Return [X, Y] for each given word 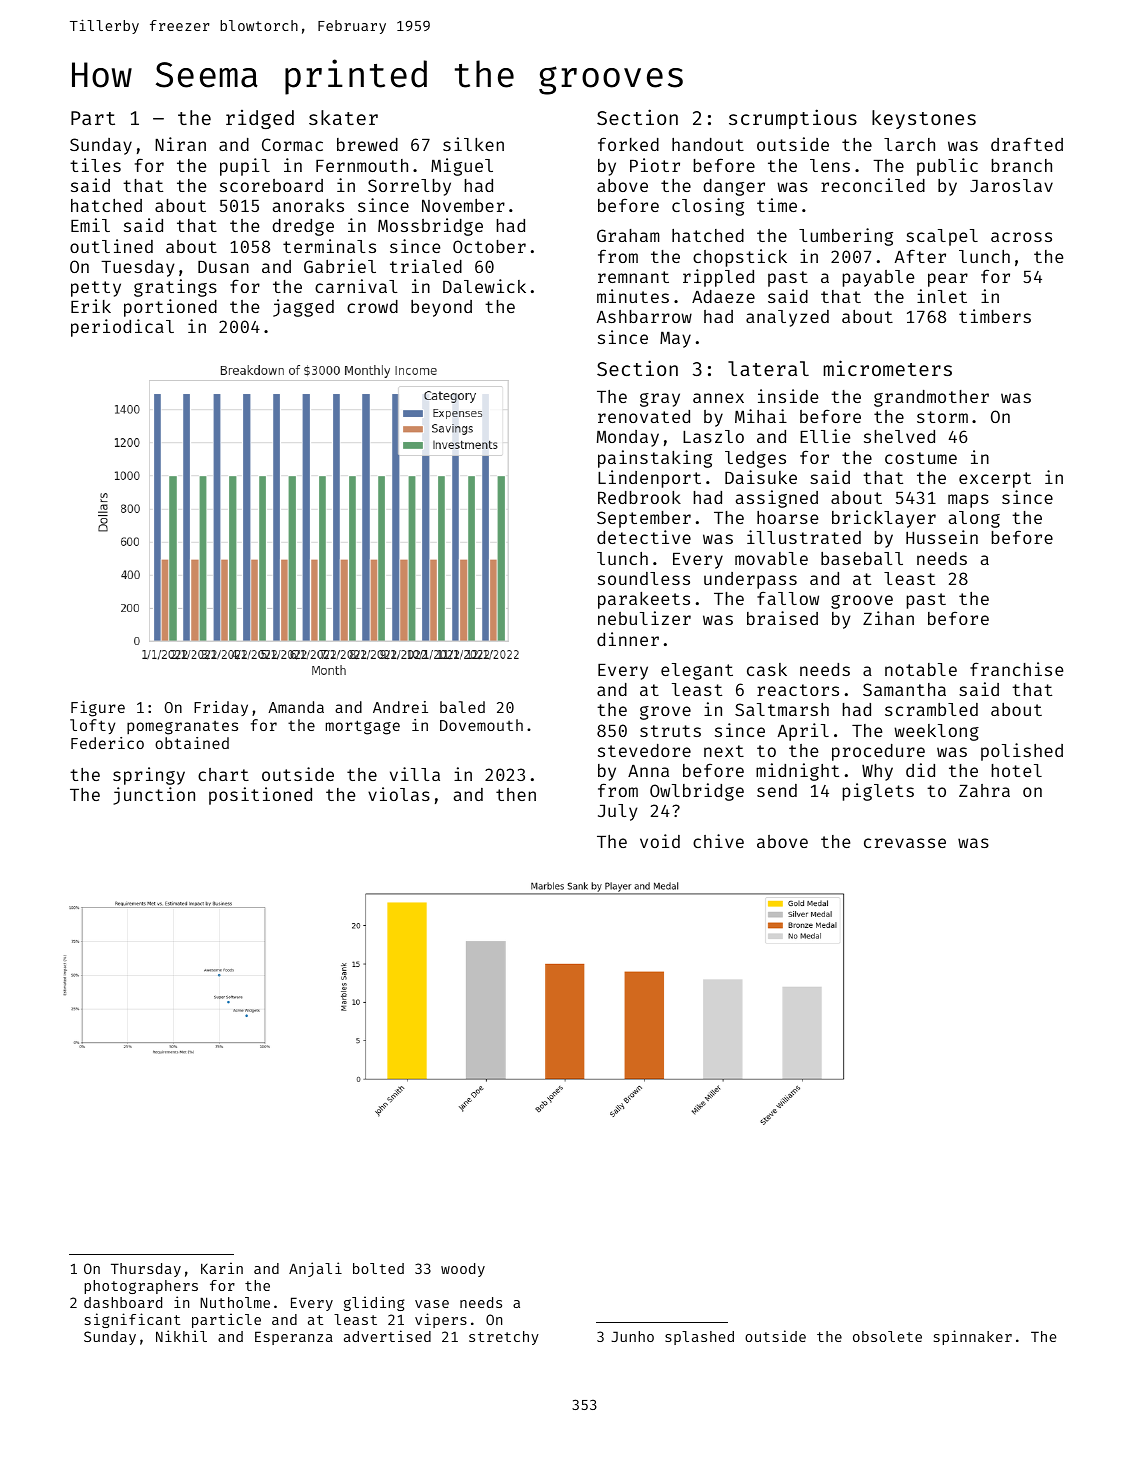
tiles [95, 165]
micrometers [888, 368]
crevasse [905, 843]
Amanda [296, 707]
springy [149, 776]
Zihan [888, 618]
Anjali [315, 1269]
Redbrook [639, 497]
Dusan [223, 267]
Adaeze [723, 296]
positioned [260, 796]
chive [718, 841]
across [1021, 237]
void [660, 841]
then [516, 794]
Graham [628, 235]
